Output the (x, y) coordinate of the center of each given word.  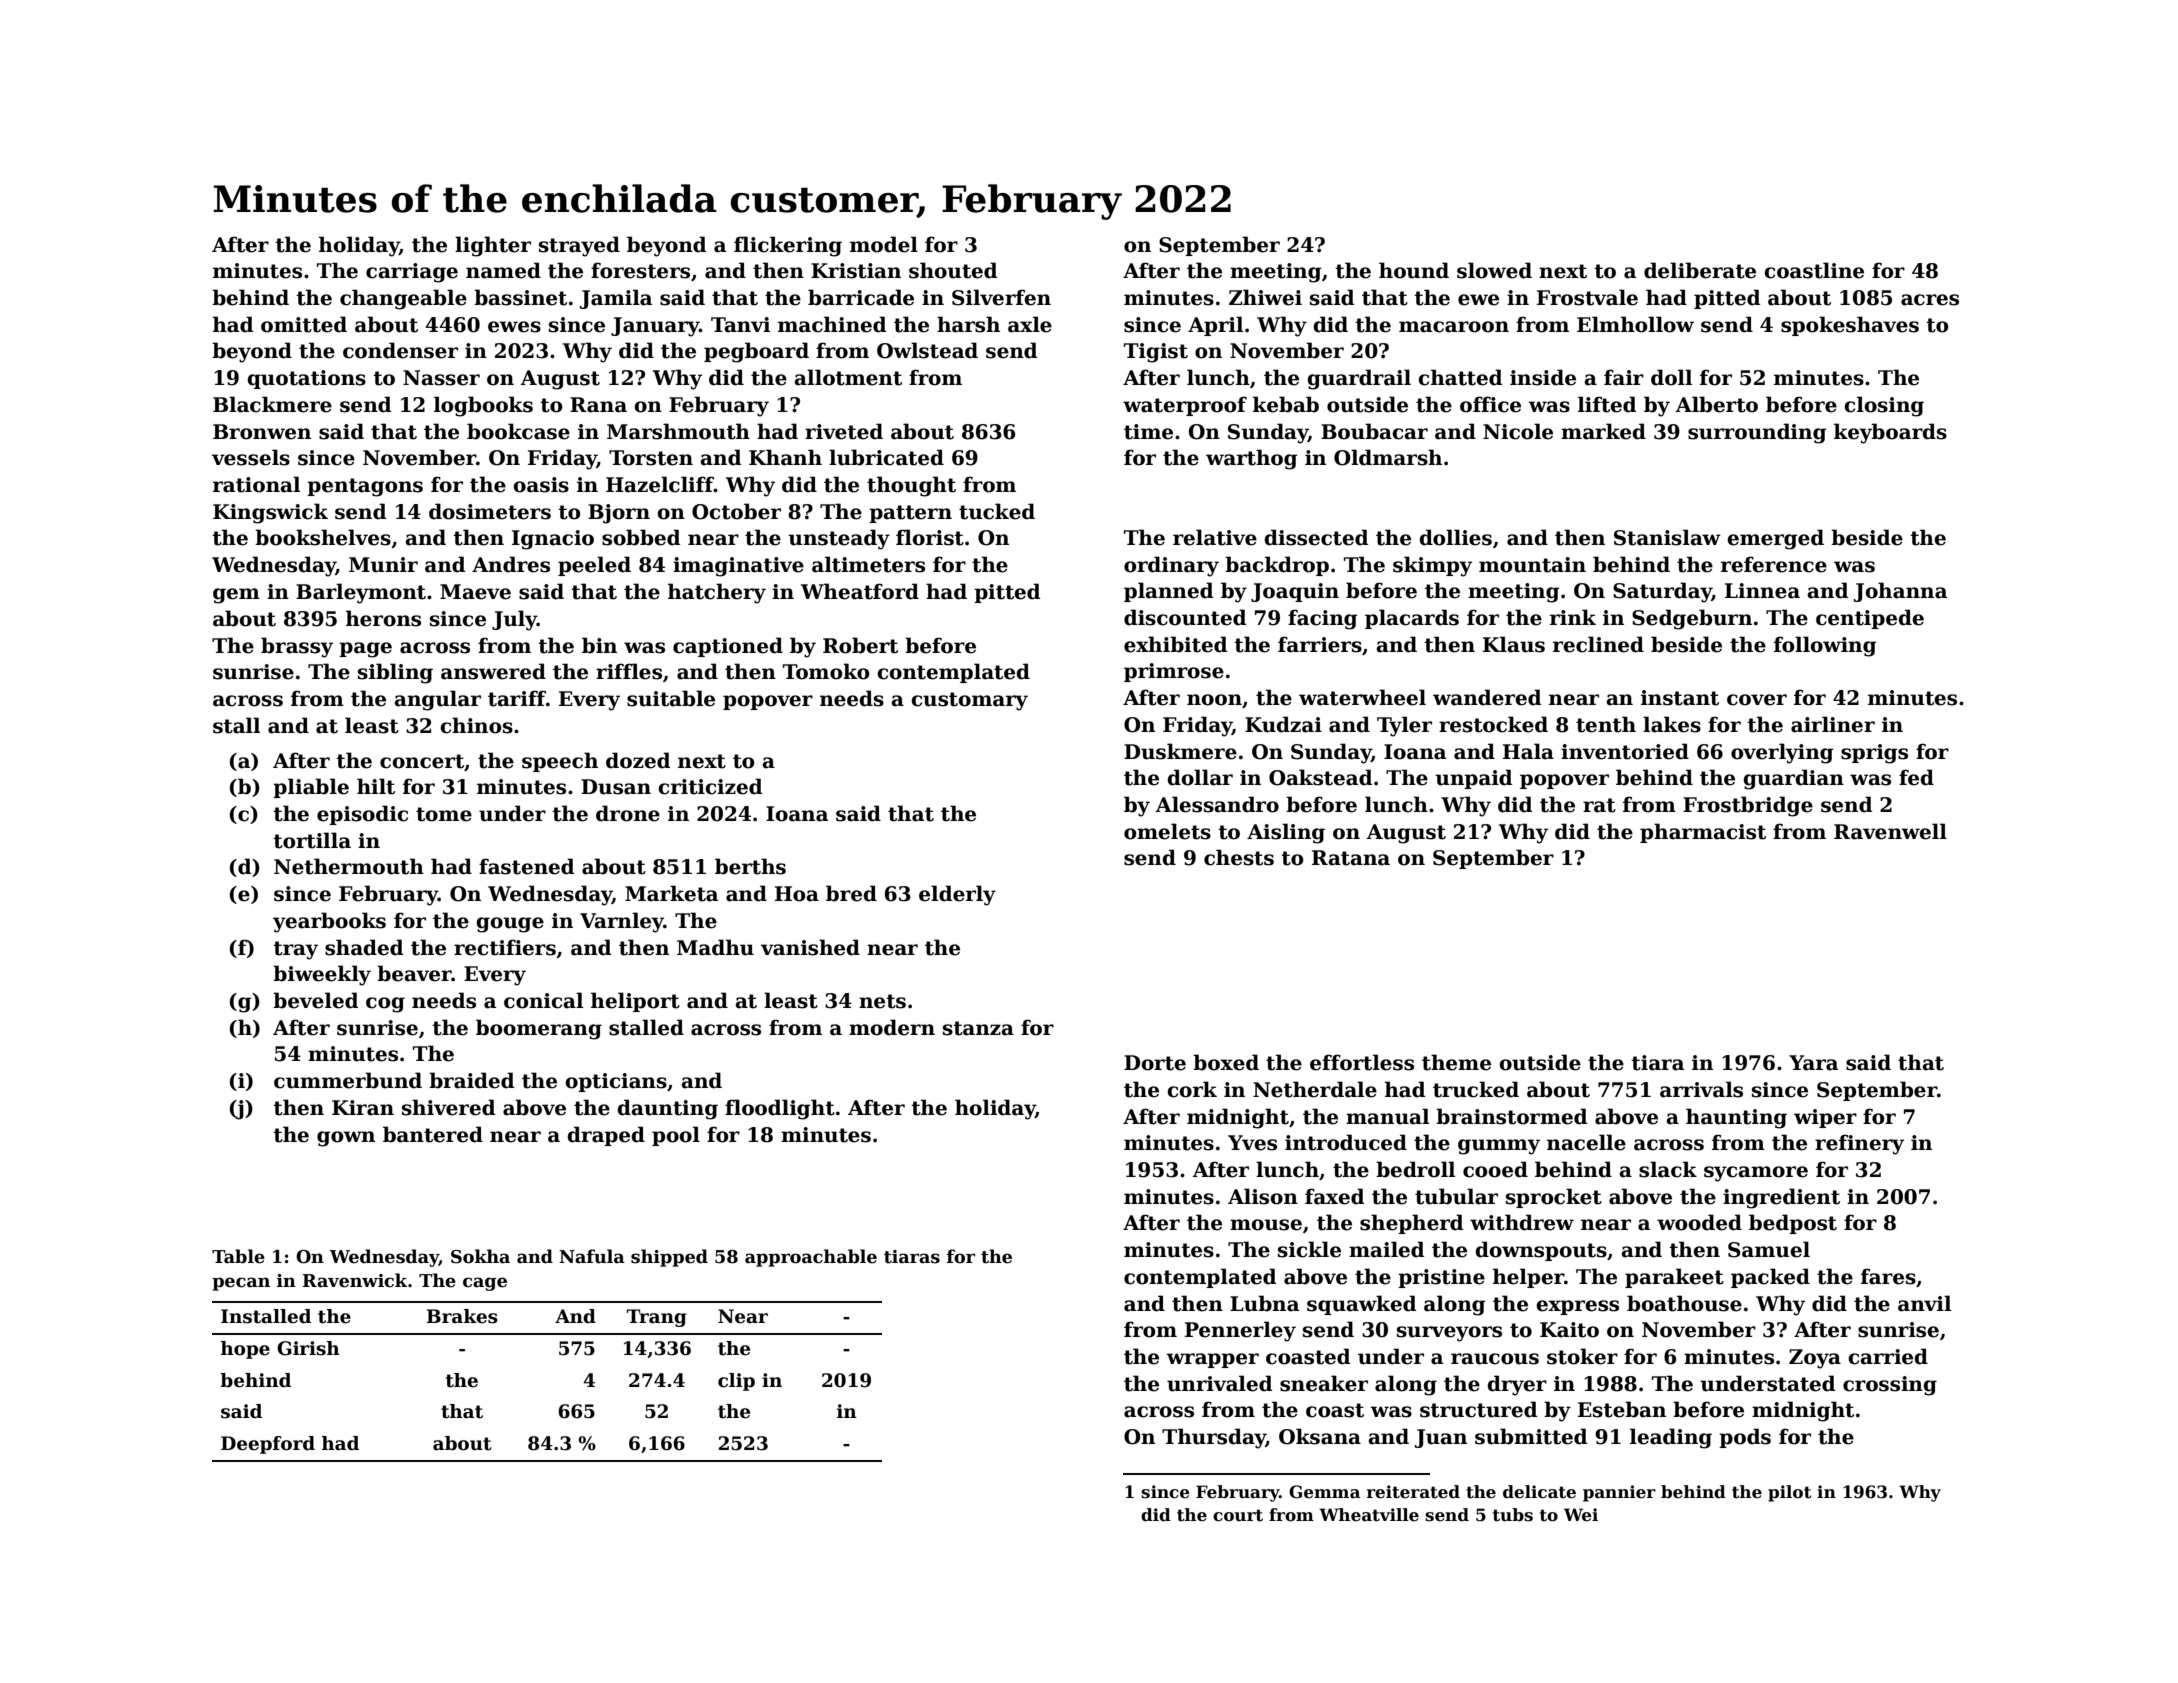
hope (245, 1350)
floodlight (780, 1109)
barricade (861, 297)
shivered (448, 1107)
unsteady (839, 539)
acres (1930, 300)
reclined (1598, 644)
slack (1668, 1169)
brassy (297, 647)
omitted (304, 324)
